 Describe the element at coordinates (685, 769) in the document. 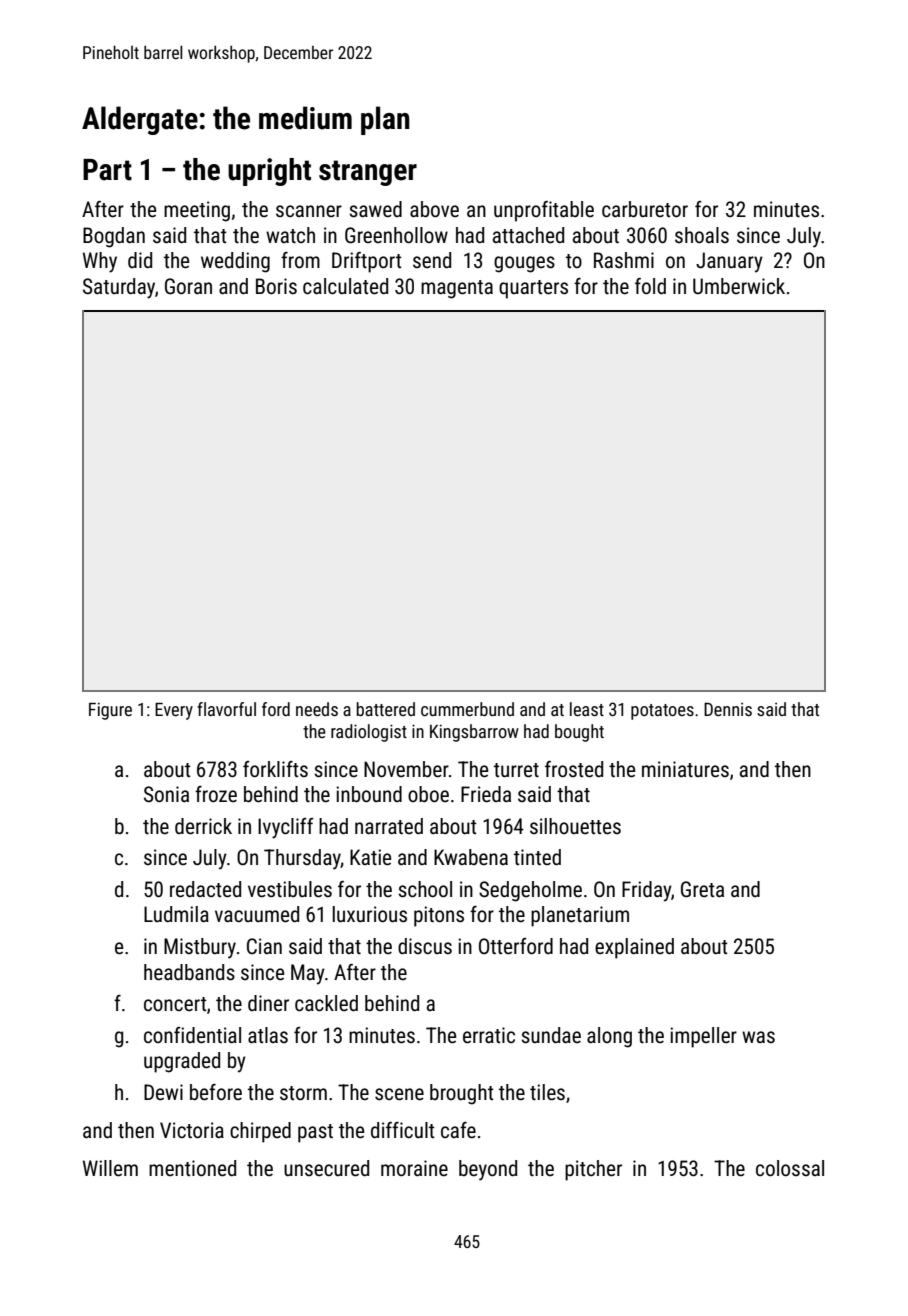

I see `miniatures` at that location.
